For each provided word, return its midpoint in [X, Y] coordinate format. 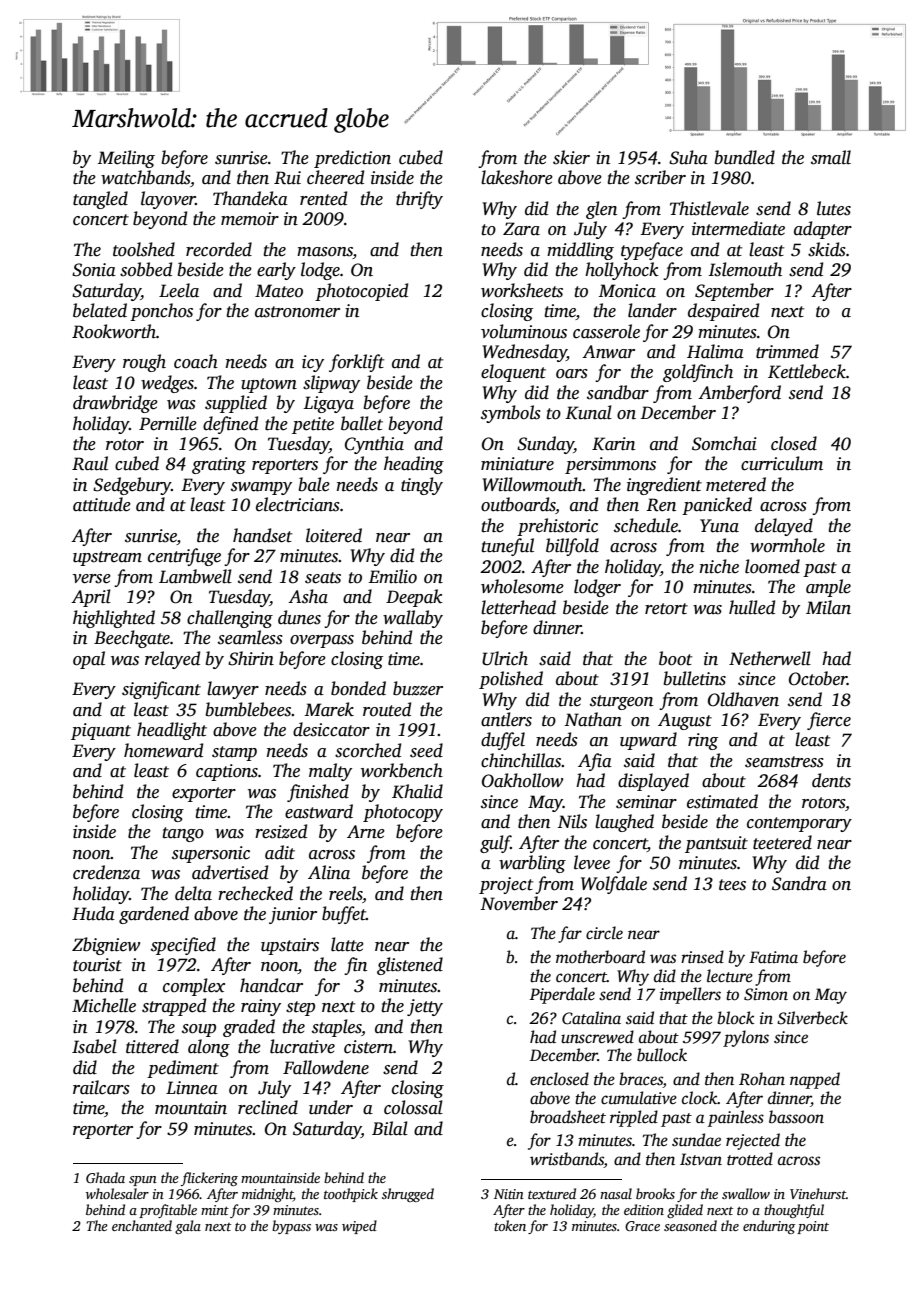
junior [293, 915]
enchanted [142, 1225]
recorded [219, 249]
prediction [352, 159]
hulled [752, 607]
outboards [518, 505]
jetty [425, 1007]
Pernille [168, 423]
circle [604, 933]
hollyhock [622, 271]
